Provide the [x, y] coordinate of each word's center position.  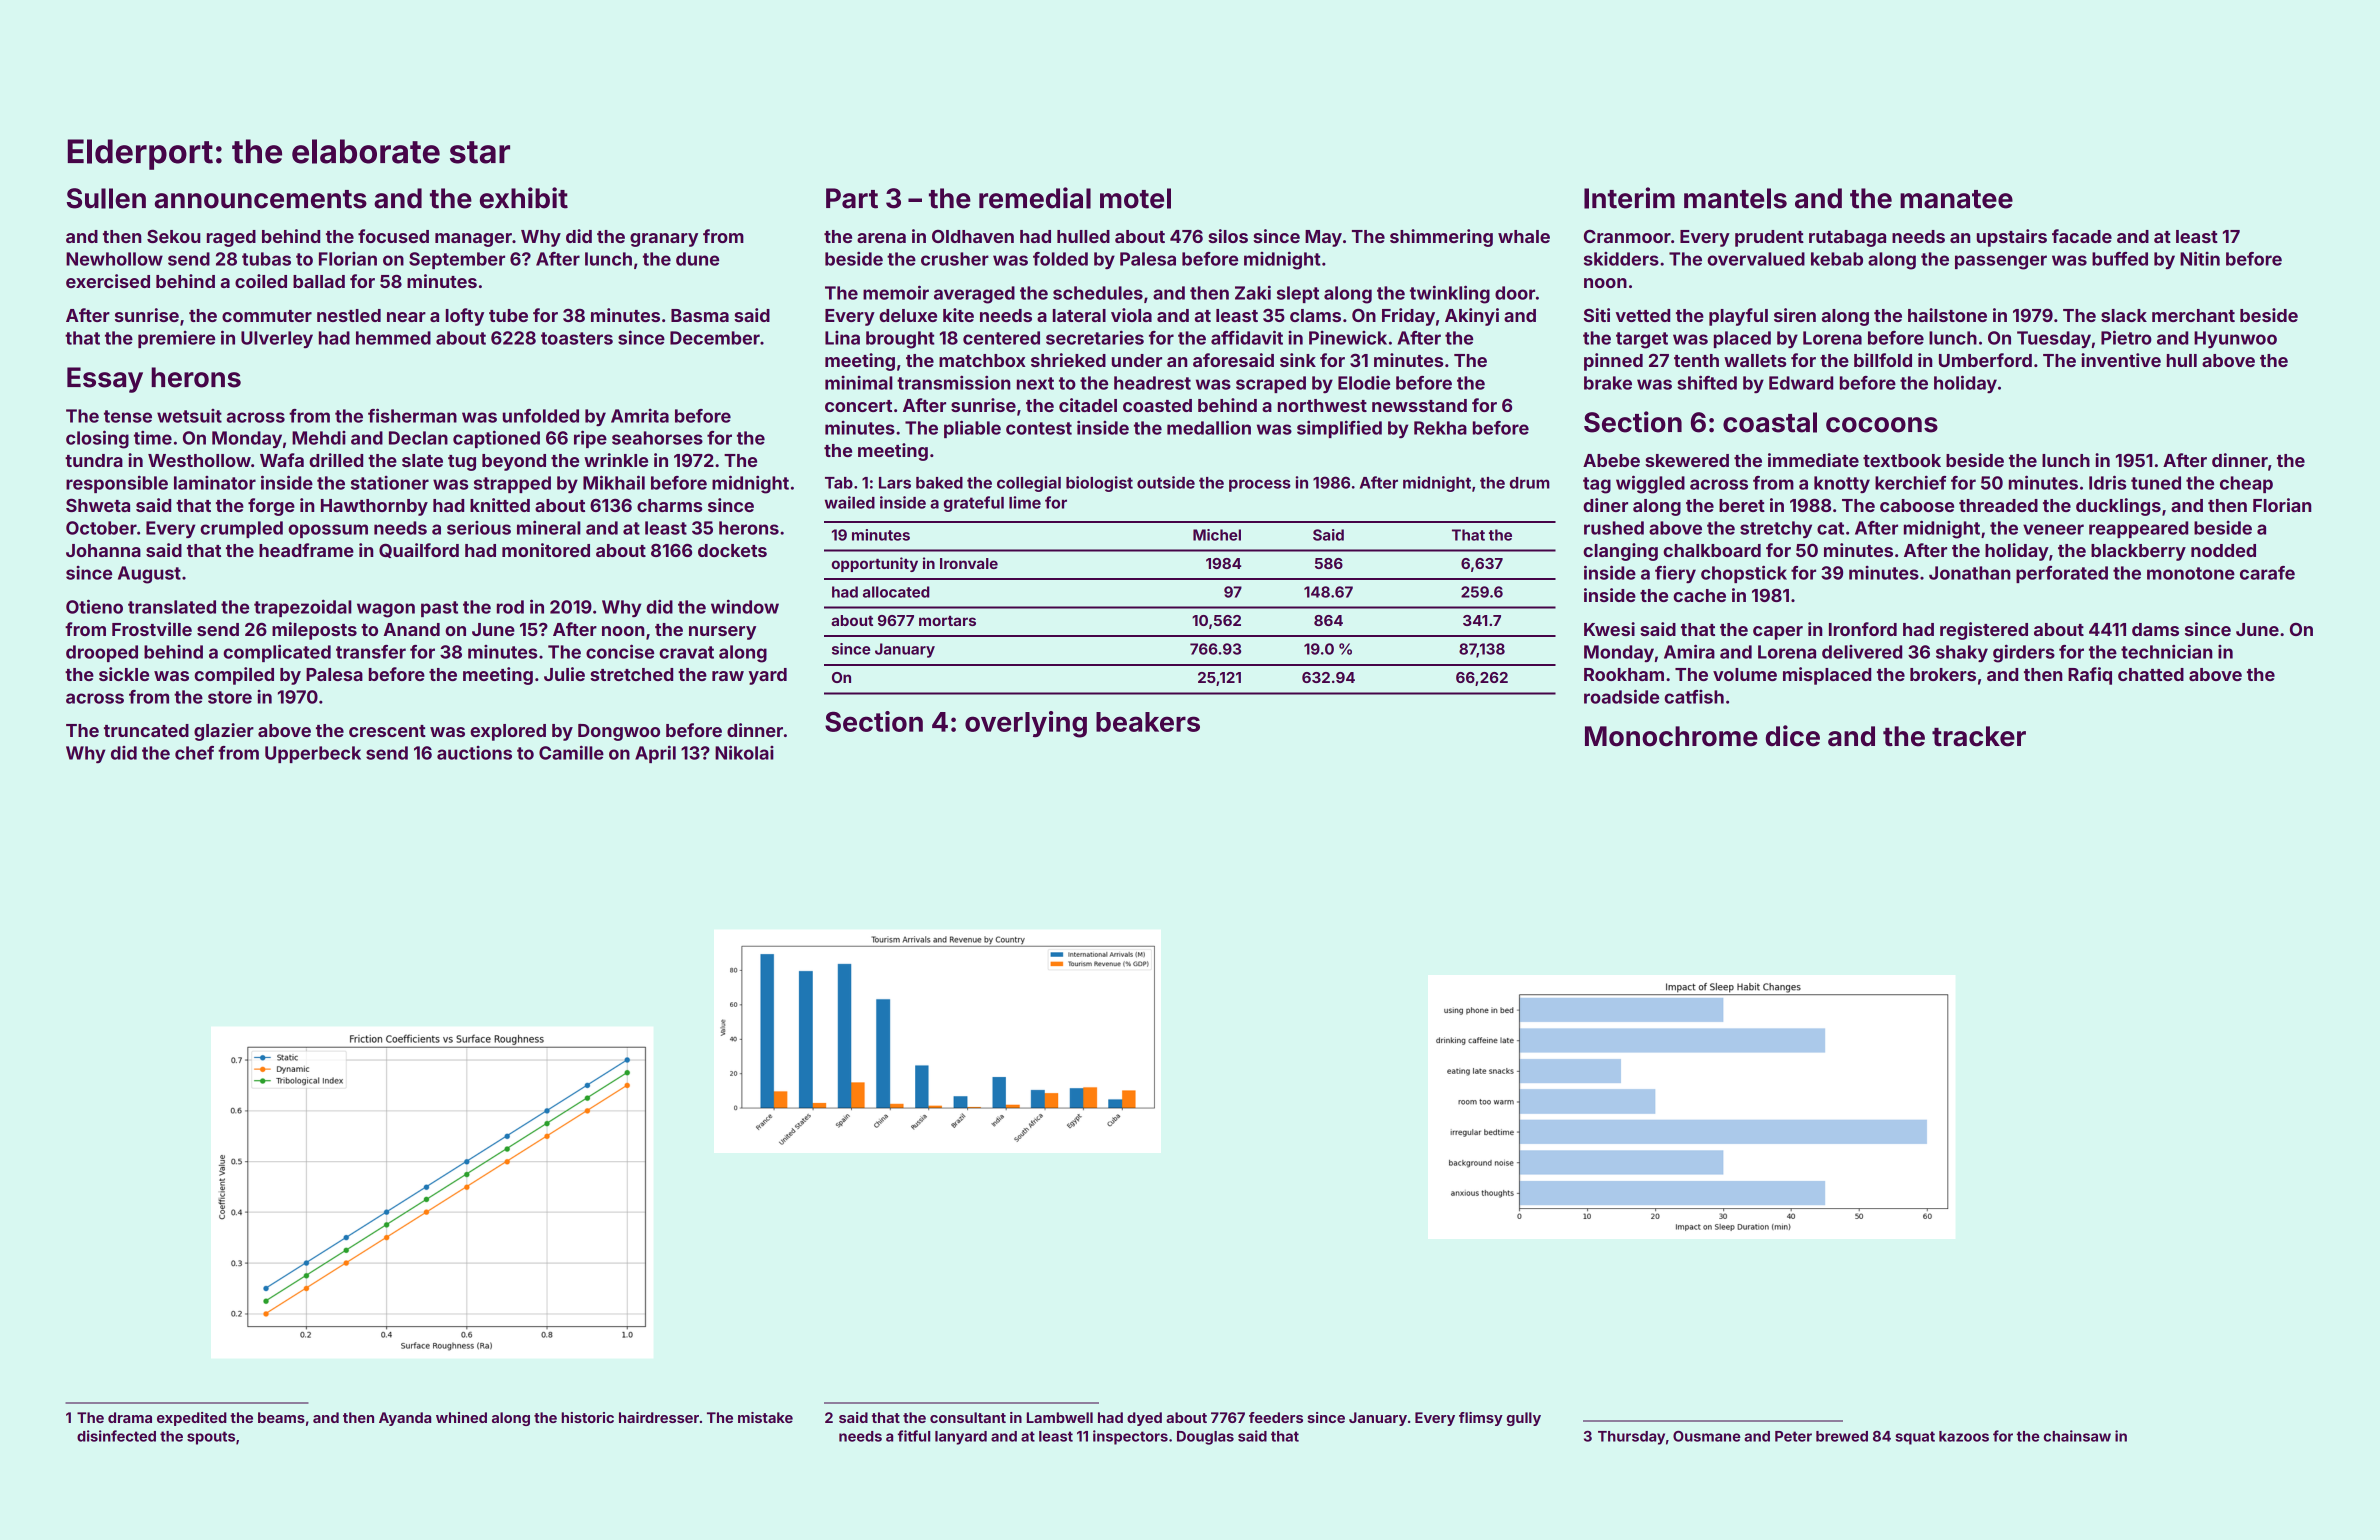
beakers [1148, 722]
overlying [1026, 724]
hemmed [393, 338]
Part [852, 198]
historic [587, 1417]
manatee [1956, 199]
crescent [387, 731]
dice [1793, 736]
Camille [571, 752]
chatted [2151, 674]
